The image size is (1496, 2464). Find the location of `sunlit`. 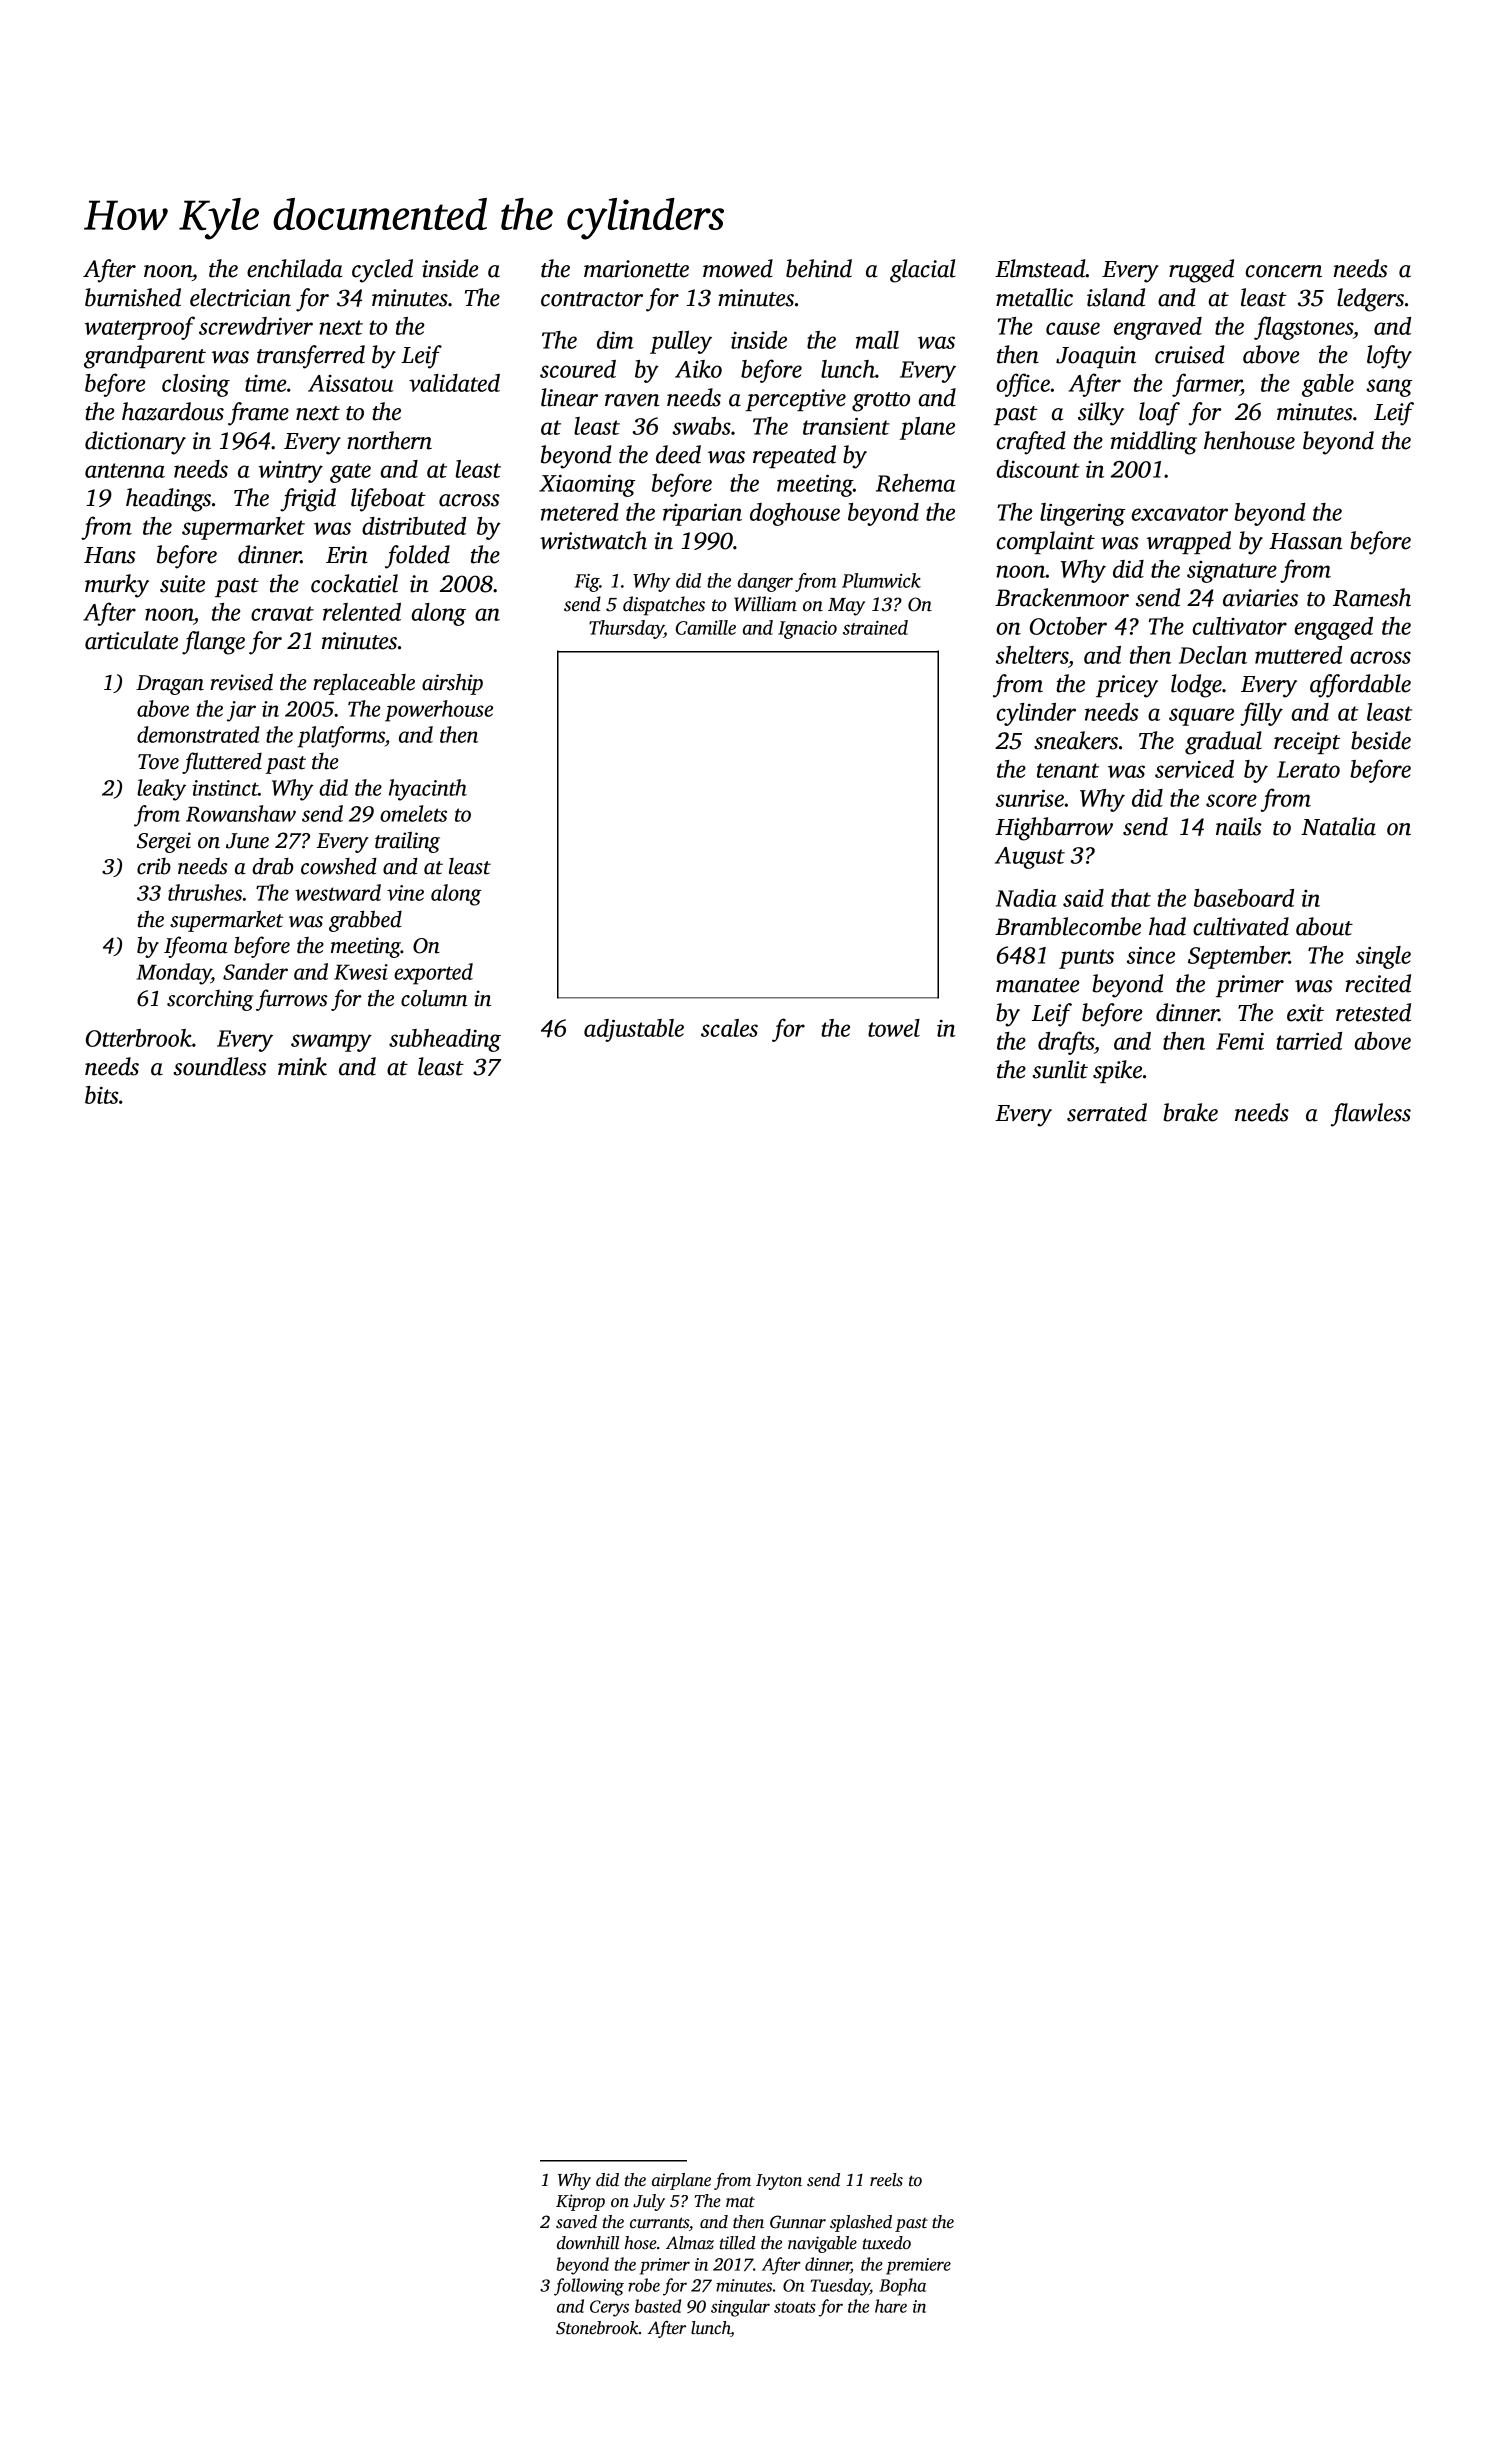

sunlit is located at coordinates (1060, 1069).
